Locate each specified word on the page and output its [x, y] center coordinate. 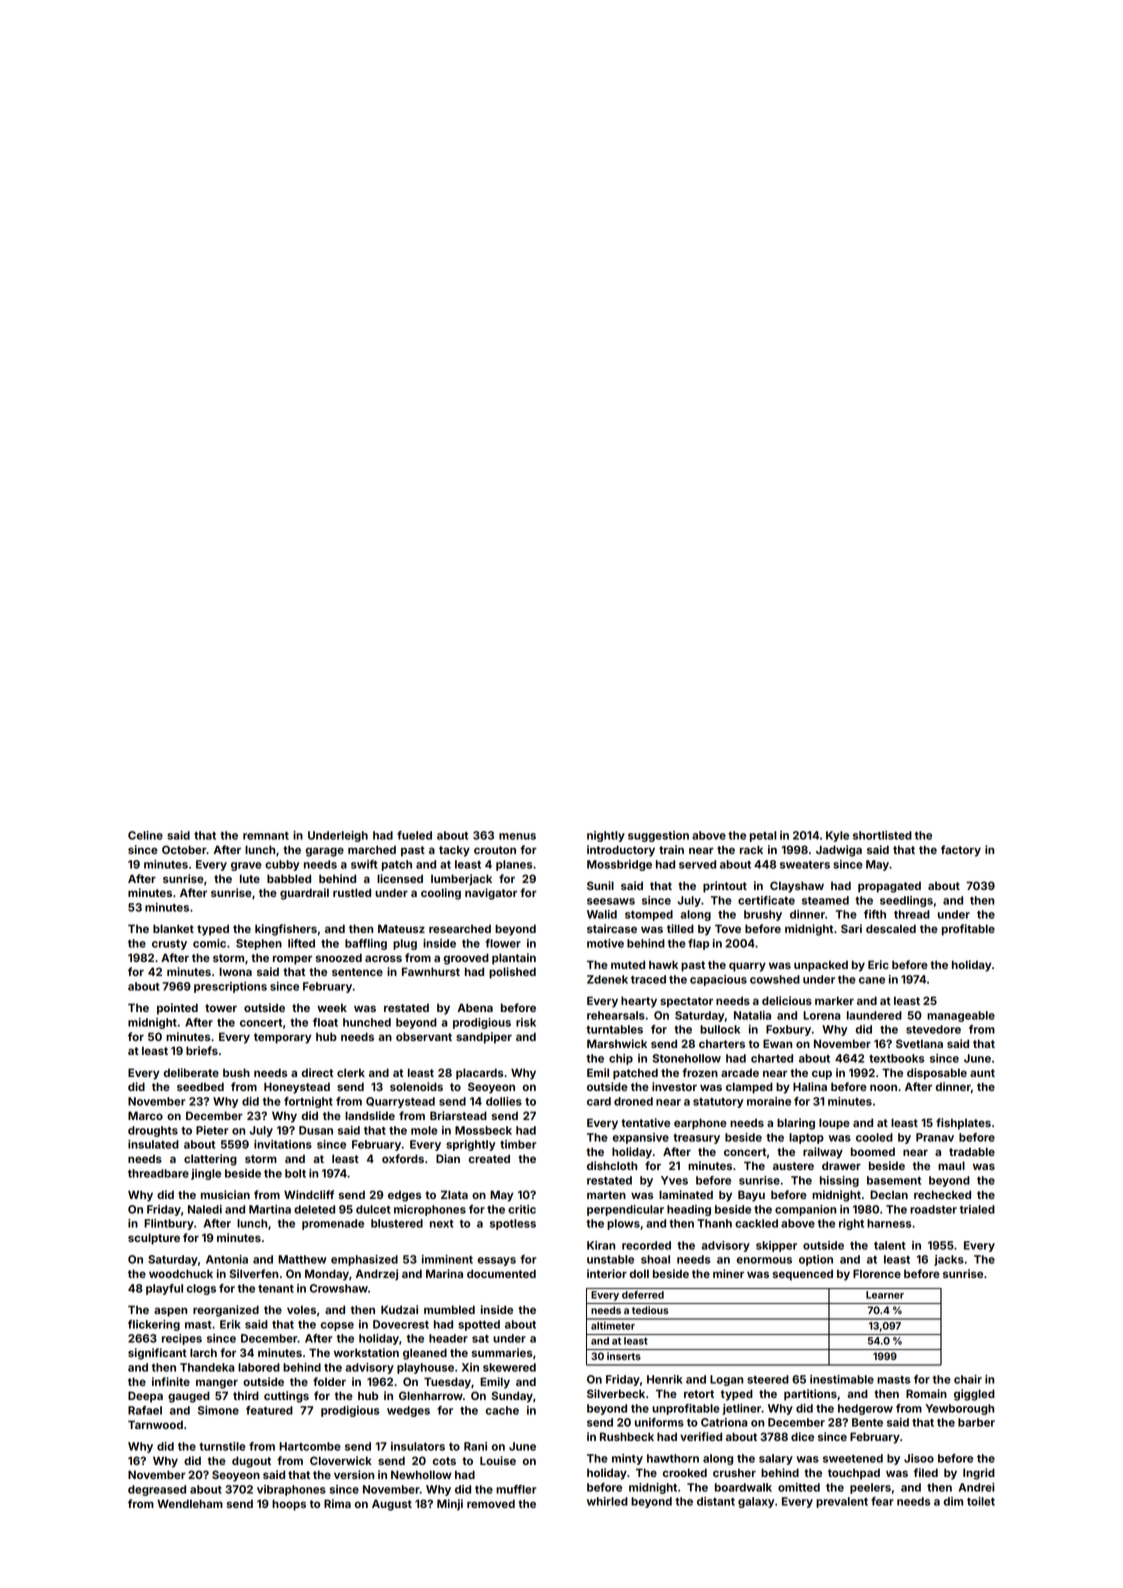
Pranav [935, 1137]
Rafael [145, 1410]
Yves [674, 1180]
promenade [333, 1224]
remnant [266, 836]
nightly [606, 836]
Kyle [837, 836]
